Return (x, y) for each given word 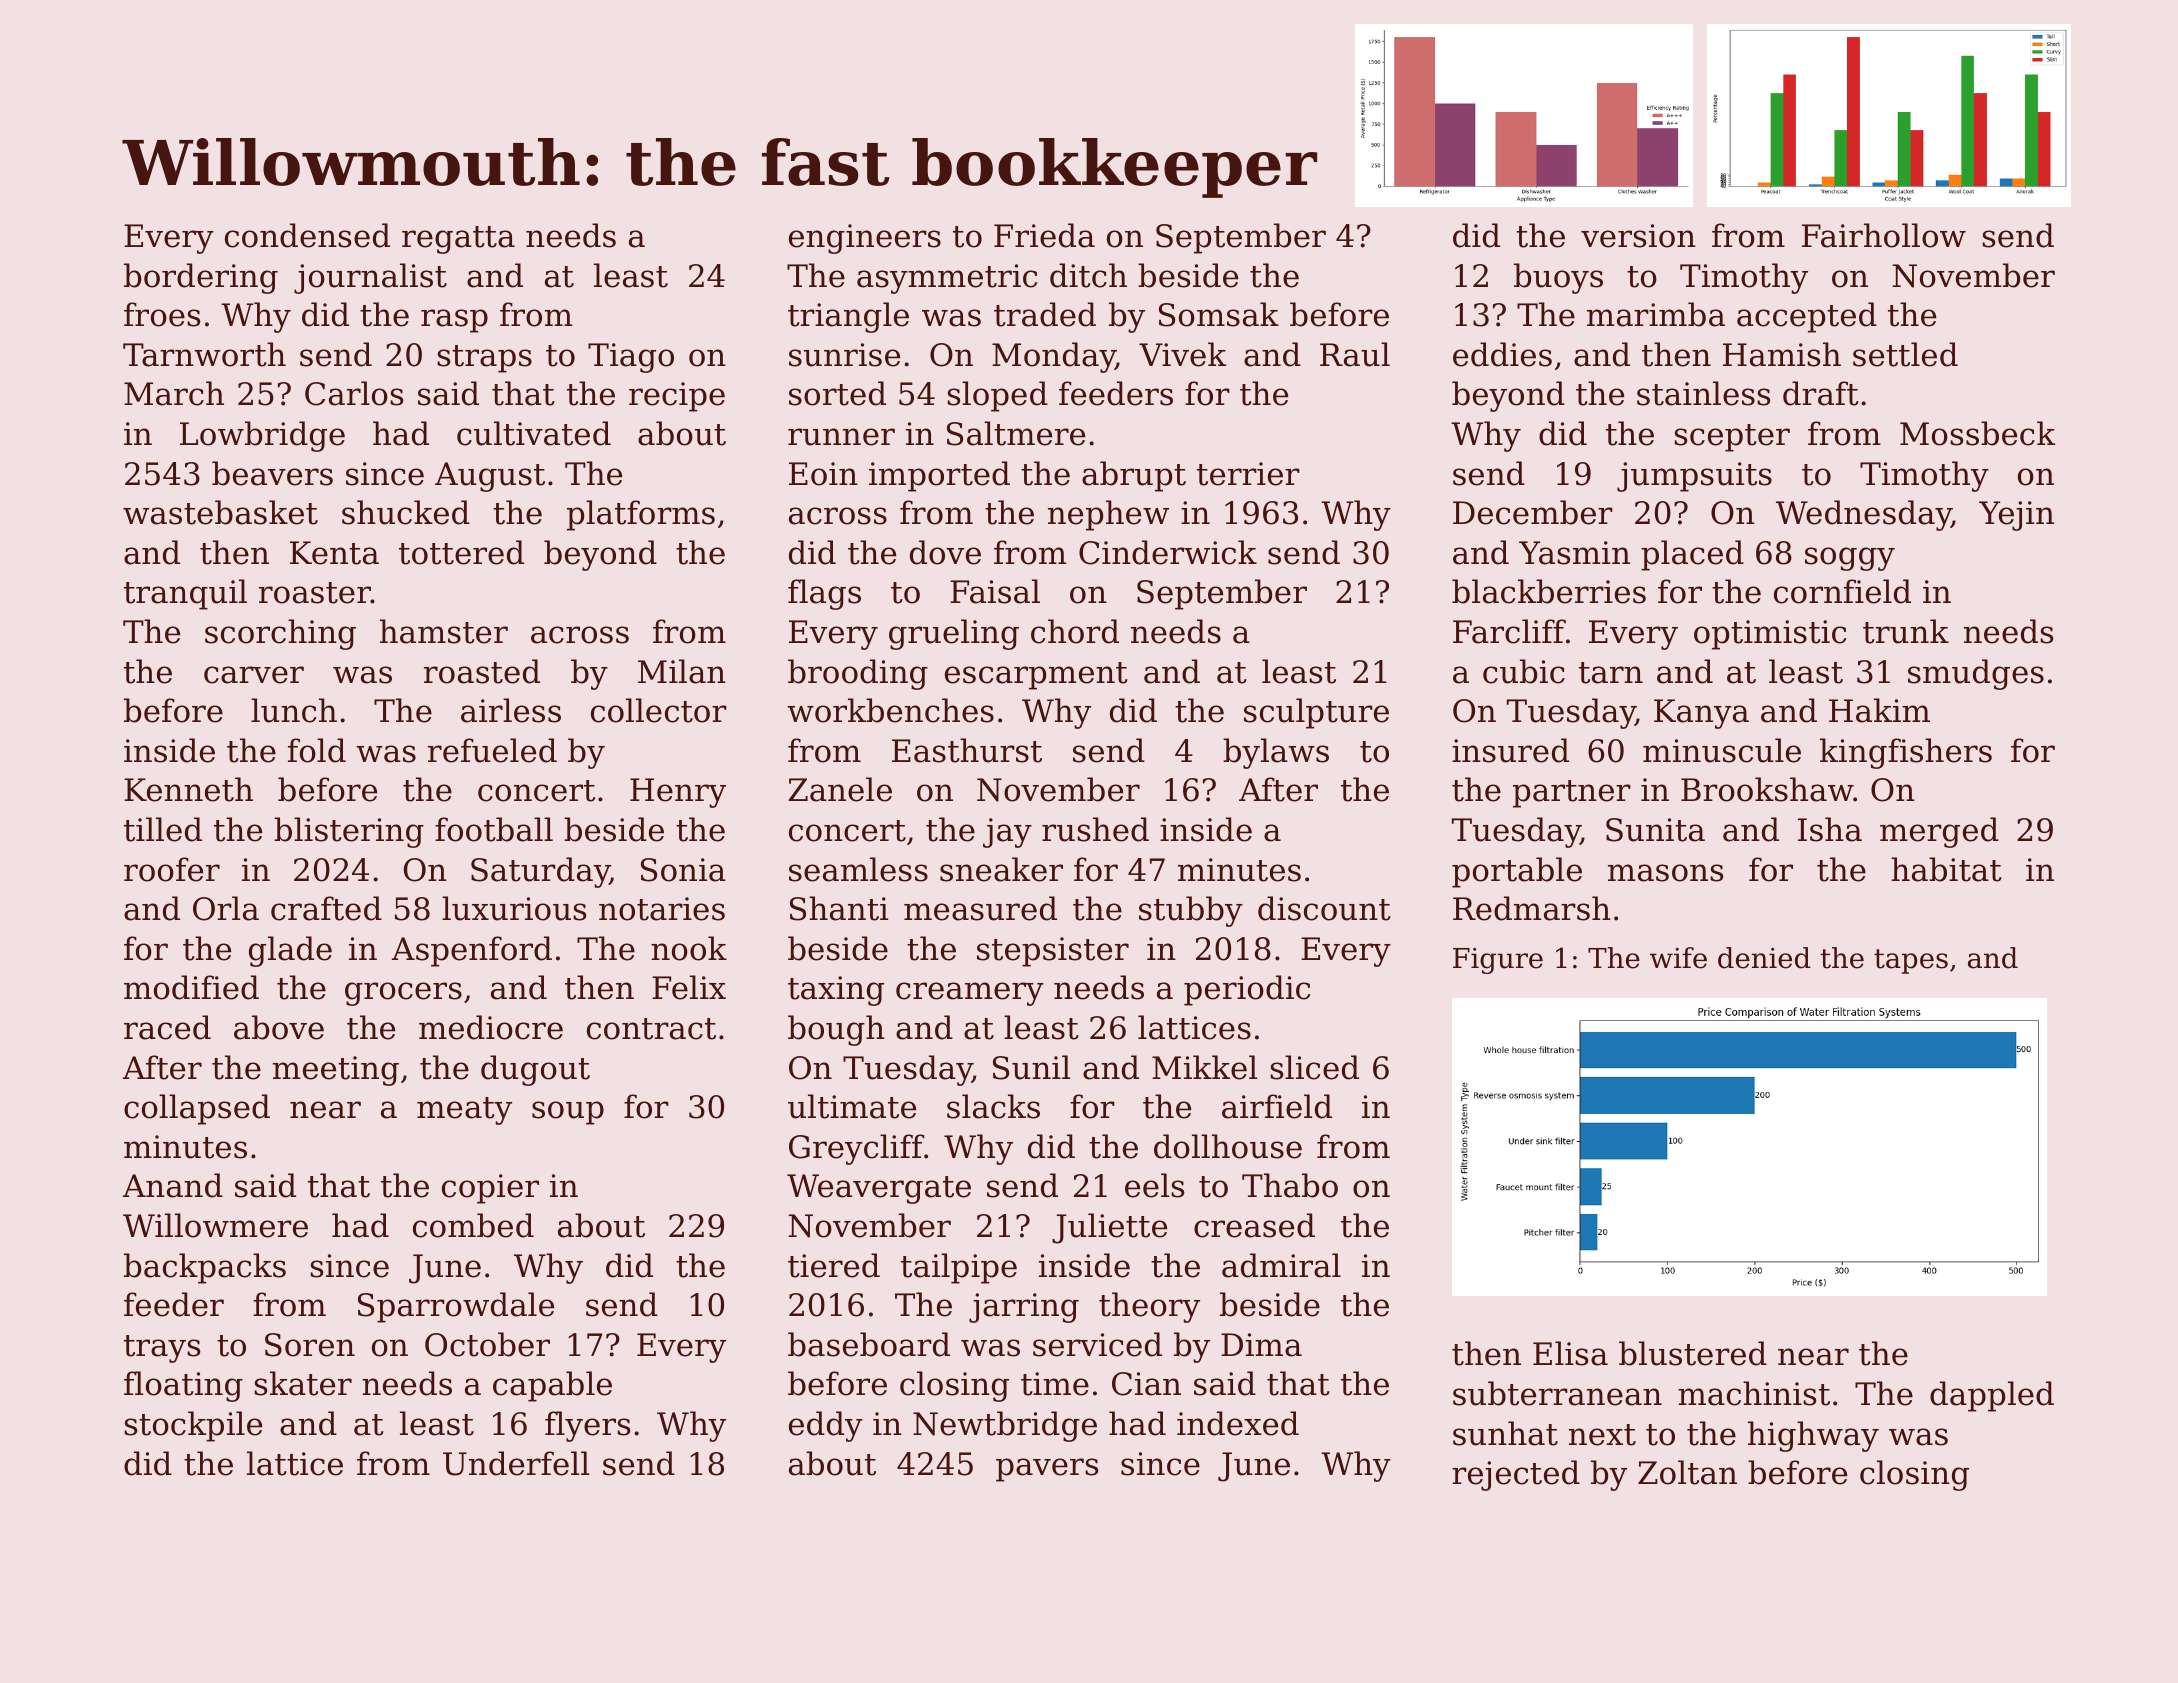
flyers (587, 1426)
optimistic (1770, 635)
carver (254, 675)
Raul (1355, 354)
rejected (1516, 1475)
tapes (1911, 961)
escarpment (1036, 676)
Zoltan (1687, 1472)
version (1638, 236)
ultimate (852, 1106)
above (279, 1027)
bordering (201, 278)
